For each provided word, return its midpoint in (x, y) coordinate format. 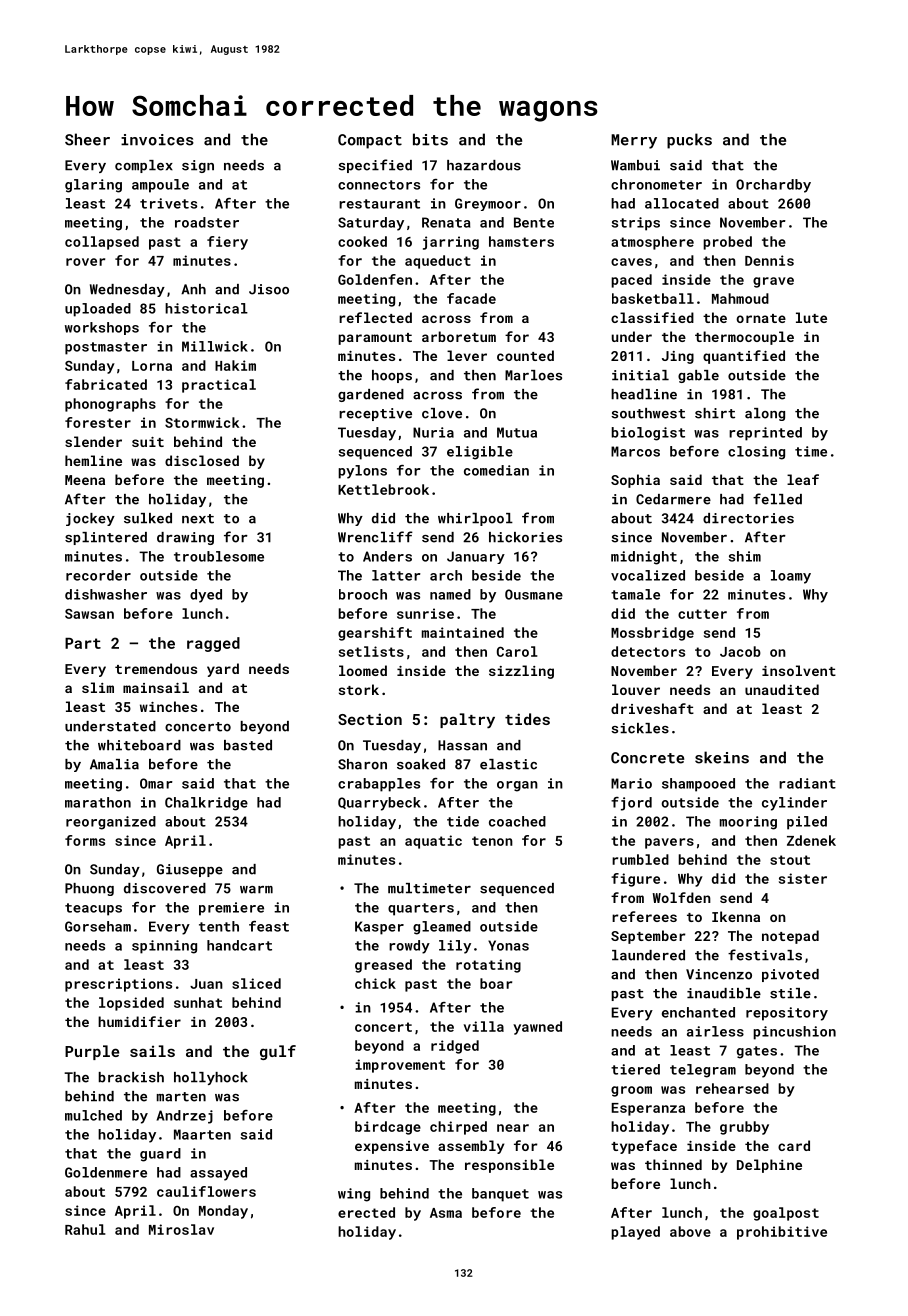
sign (198, 166)
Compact (370, 141)
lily (455, 947)
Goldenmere (106, 1172)
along (765, 414)
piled (807, 823)
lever (467, 355)
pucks (689, 141)
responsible (509, 1166)
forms (85, 840)
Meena (85, 480)
